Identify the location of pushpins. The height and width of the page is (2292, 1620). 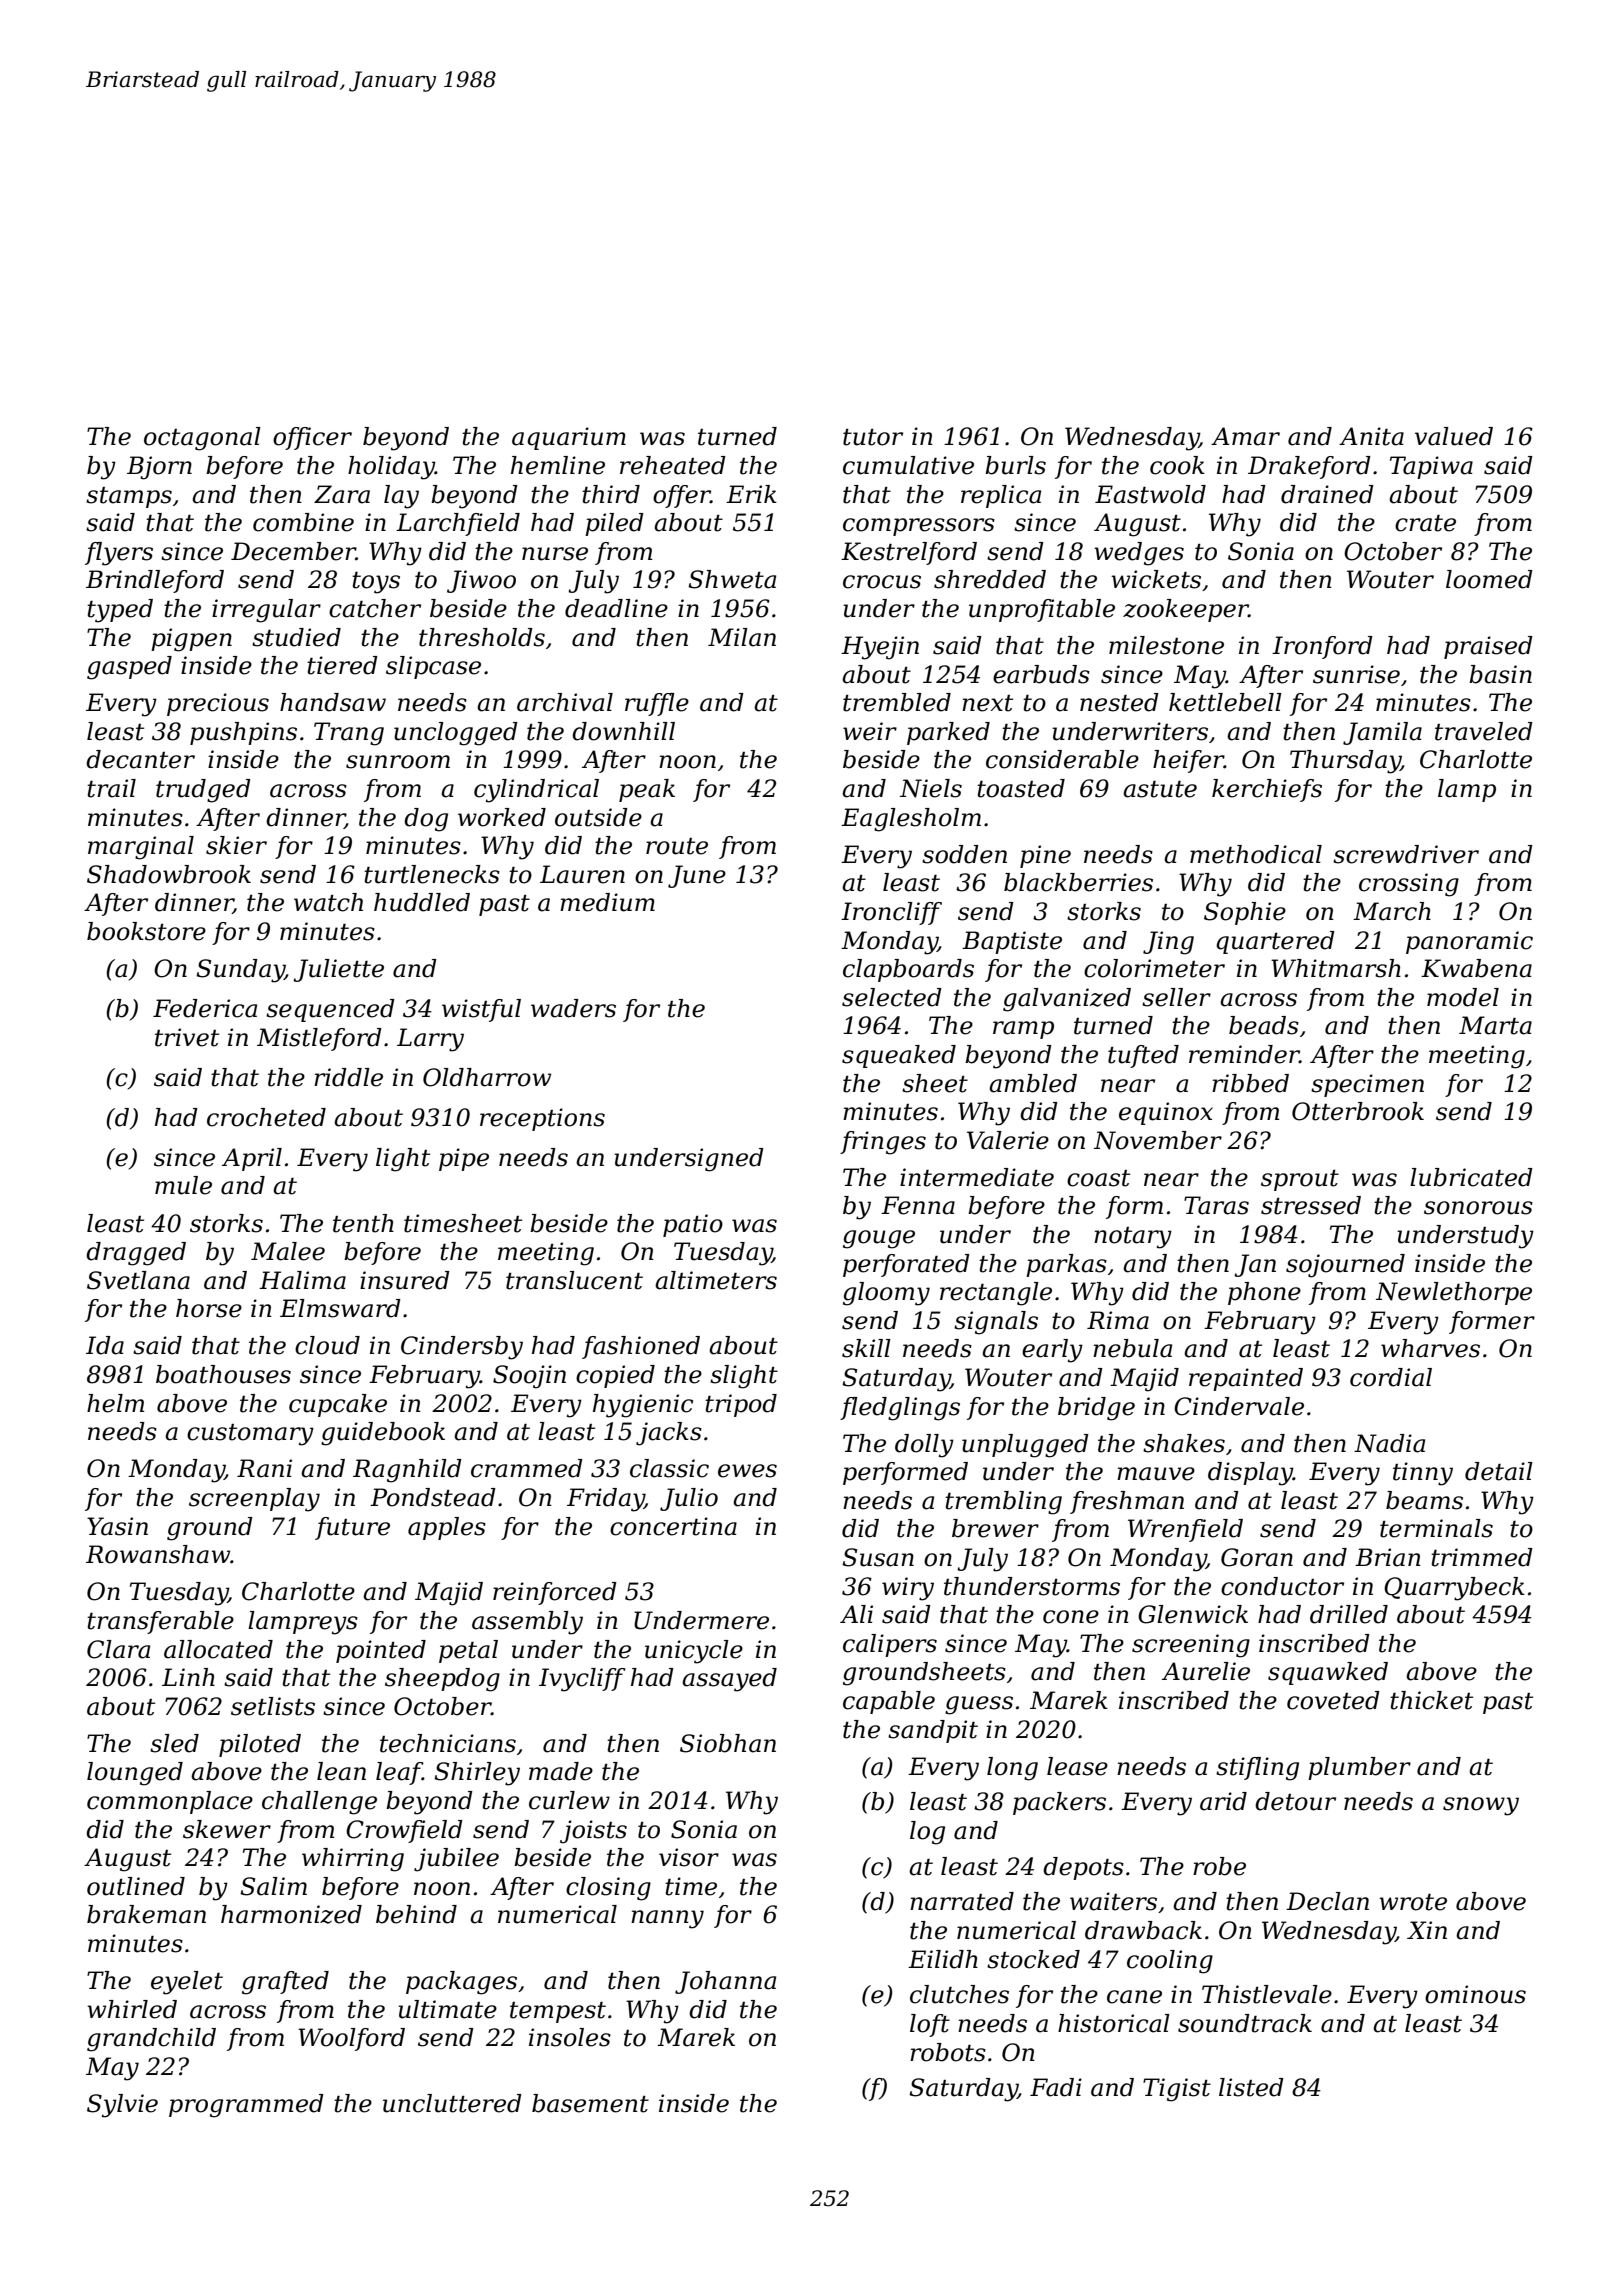
(243, 733).
